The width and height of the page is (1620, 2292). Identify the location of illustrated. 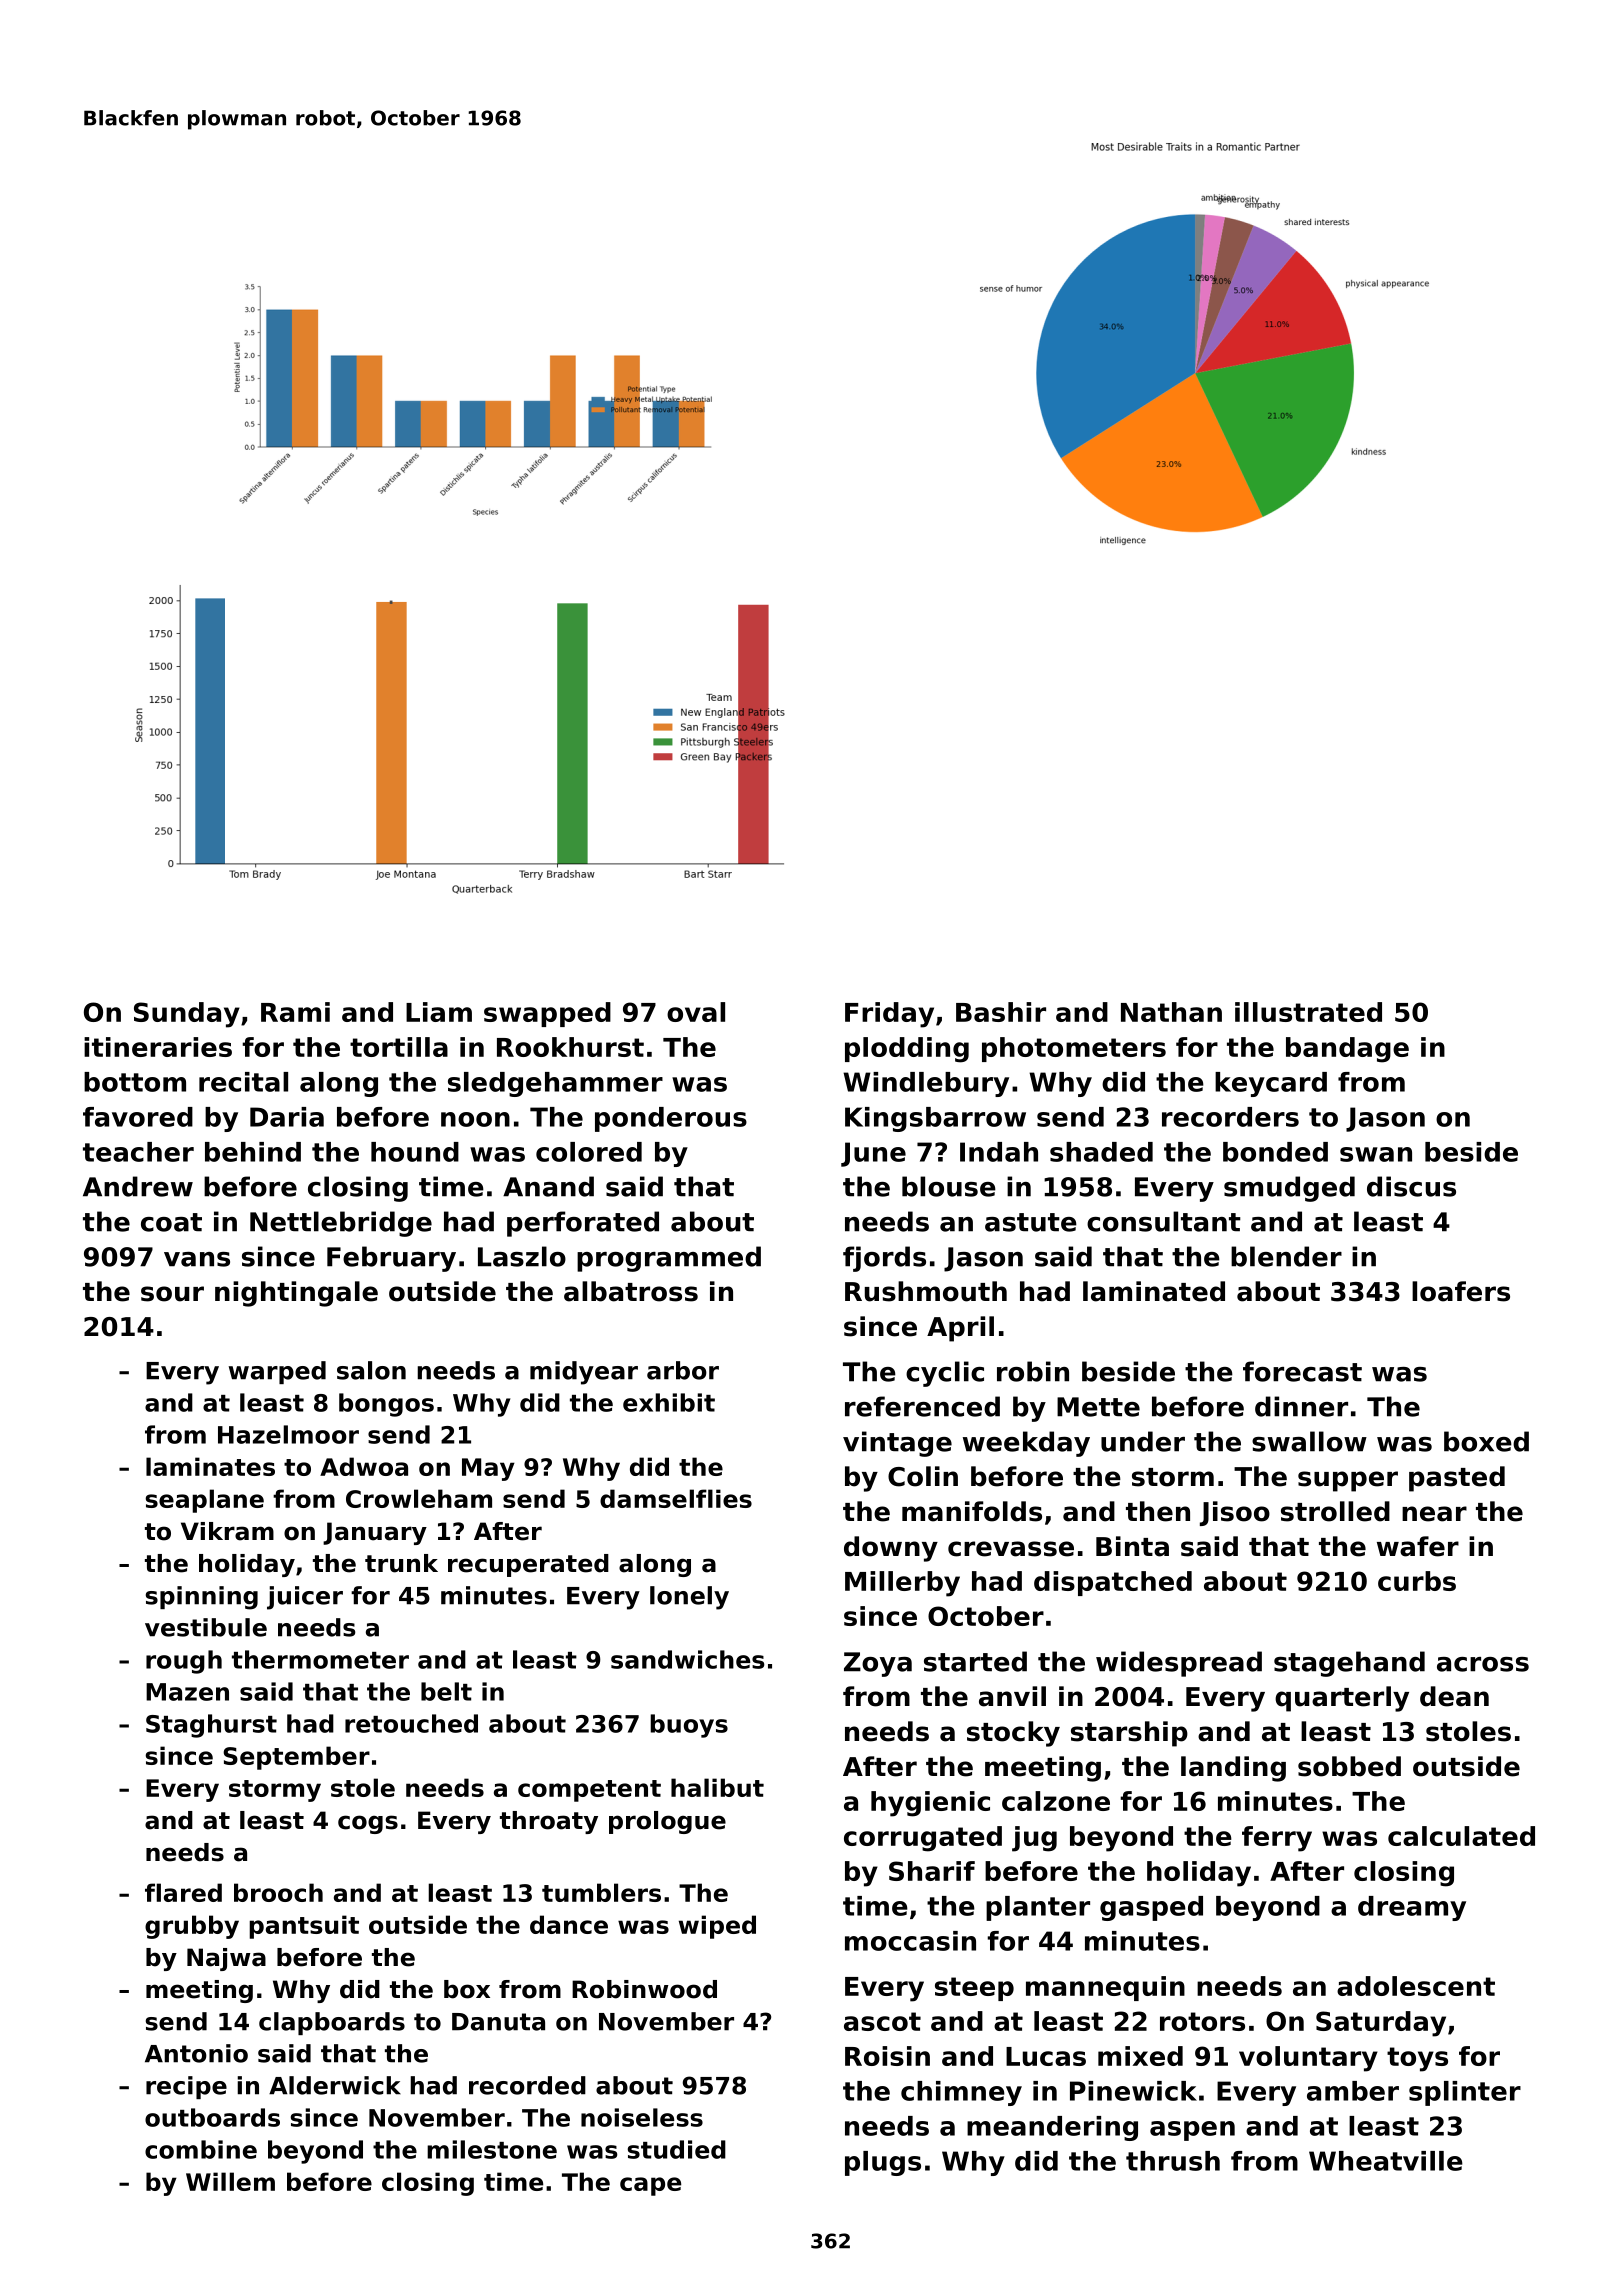
(1308, 1012).
